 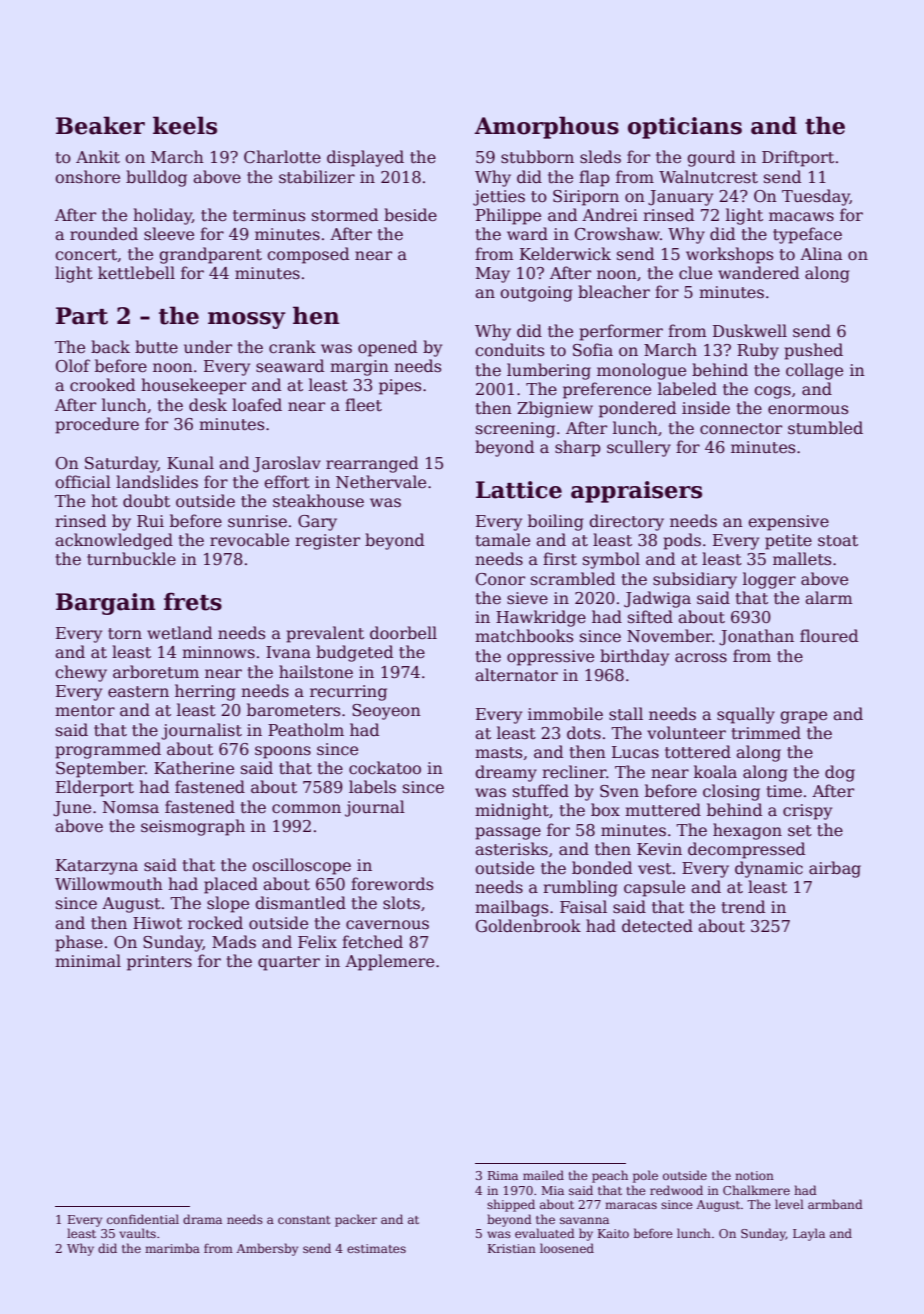 I want to click on estimates, so click(x=376, y=1248).
